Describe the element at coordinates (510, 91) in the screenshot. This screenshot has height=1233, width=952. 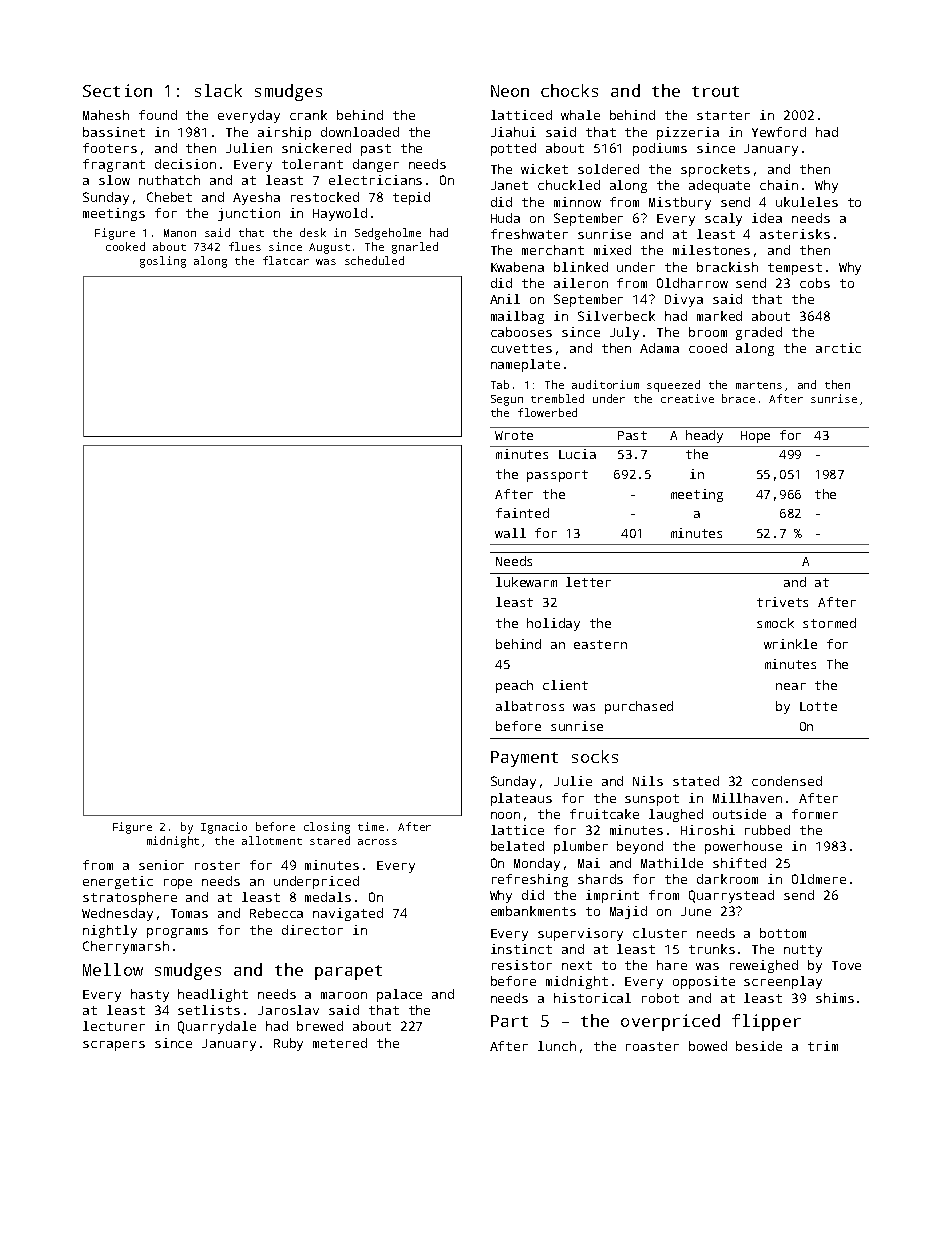
I see `Neon` at that location.
